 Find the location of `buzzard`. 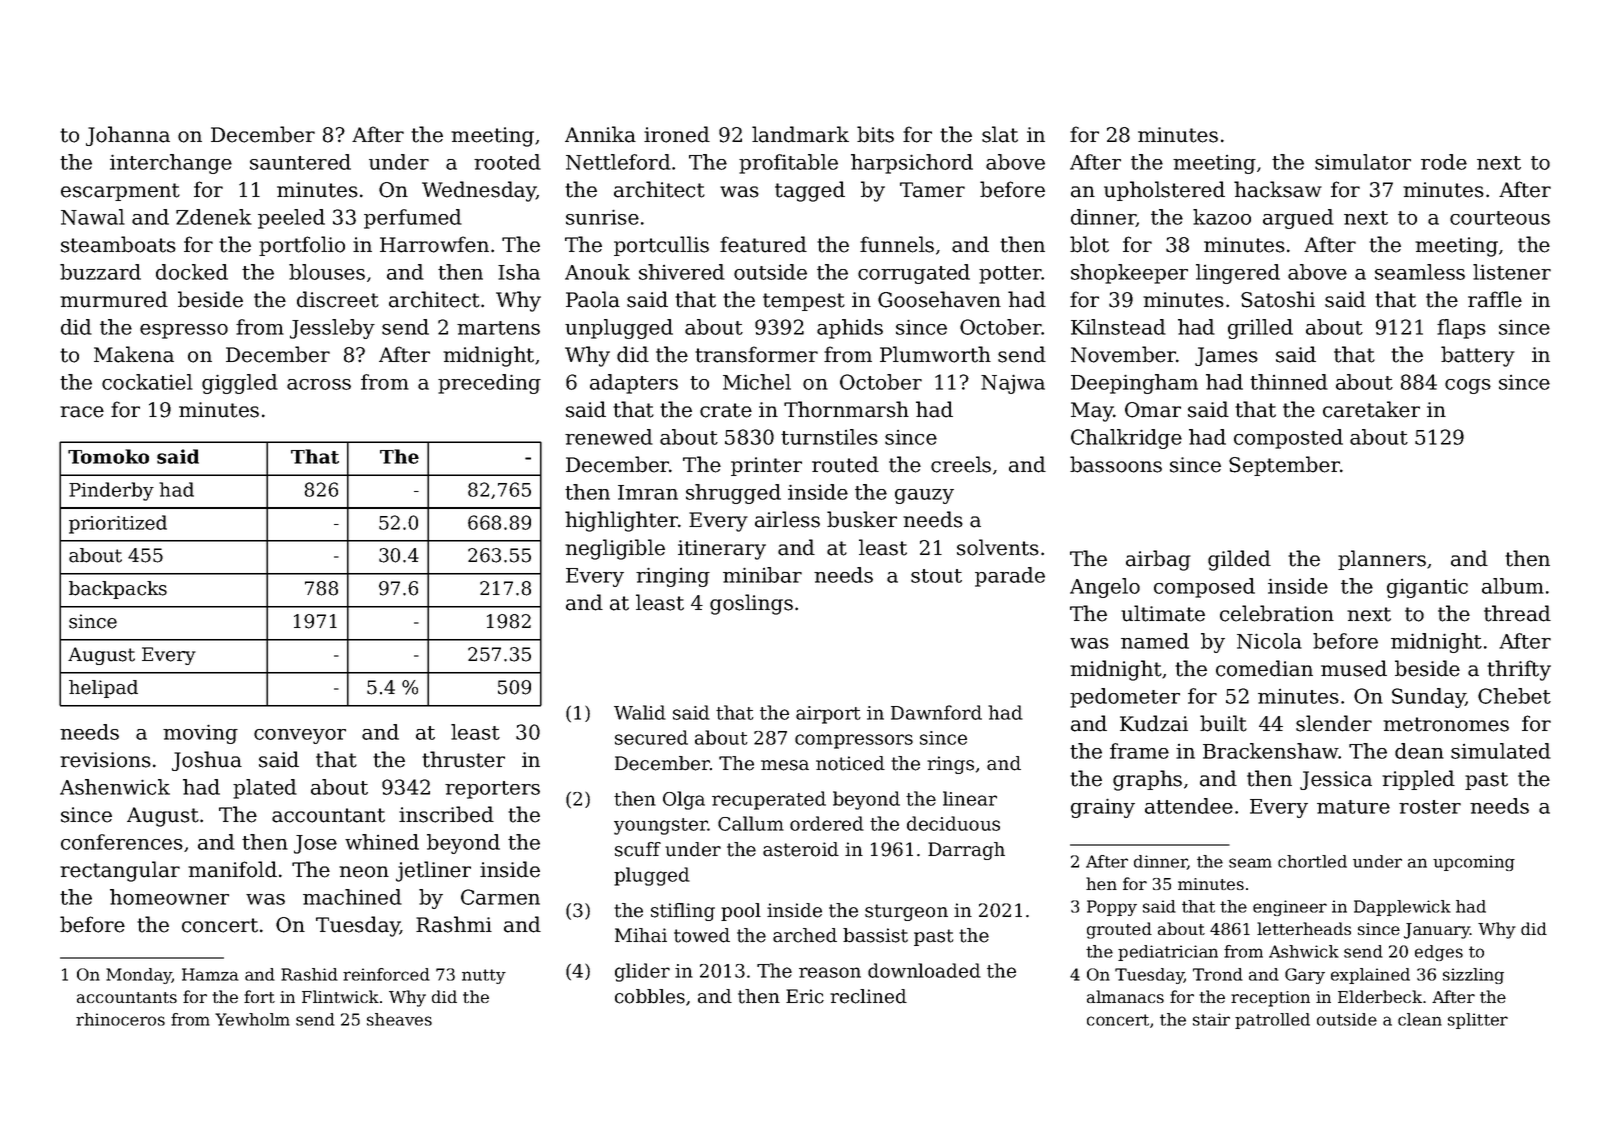

buzzard is located at coordinates (100, 272).
